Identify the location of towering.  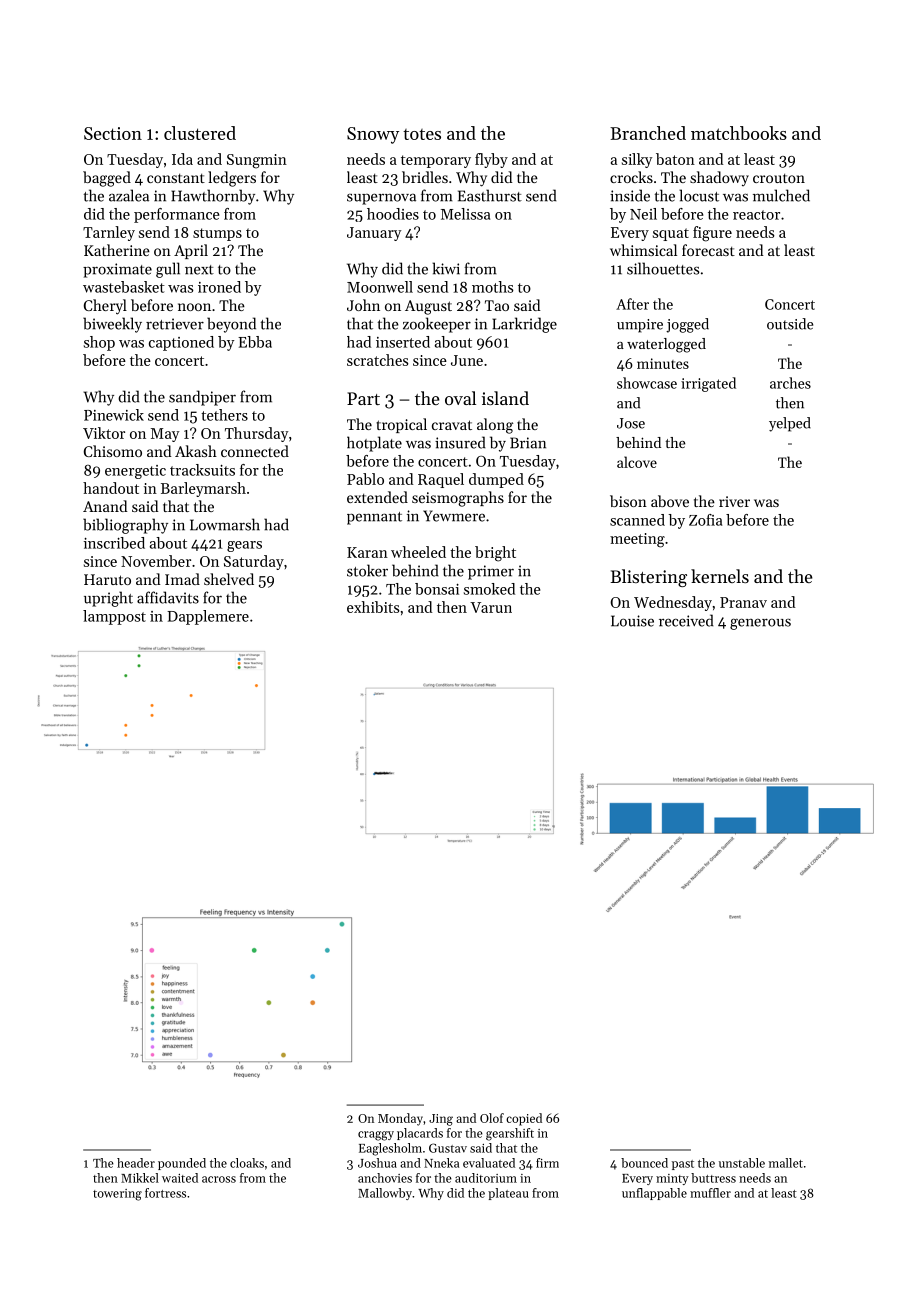
(117, 1195).
